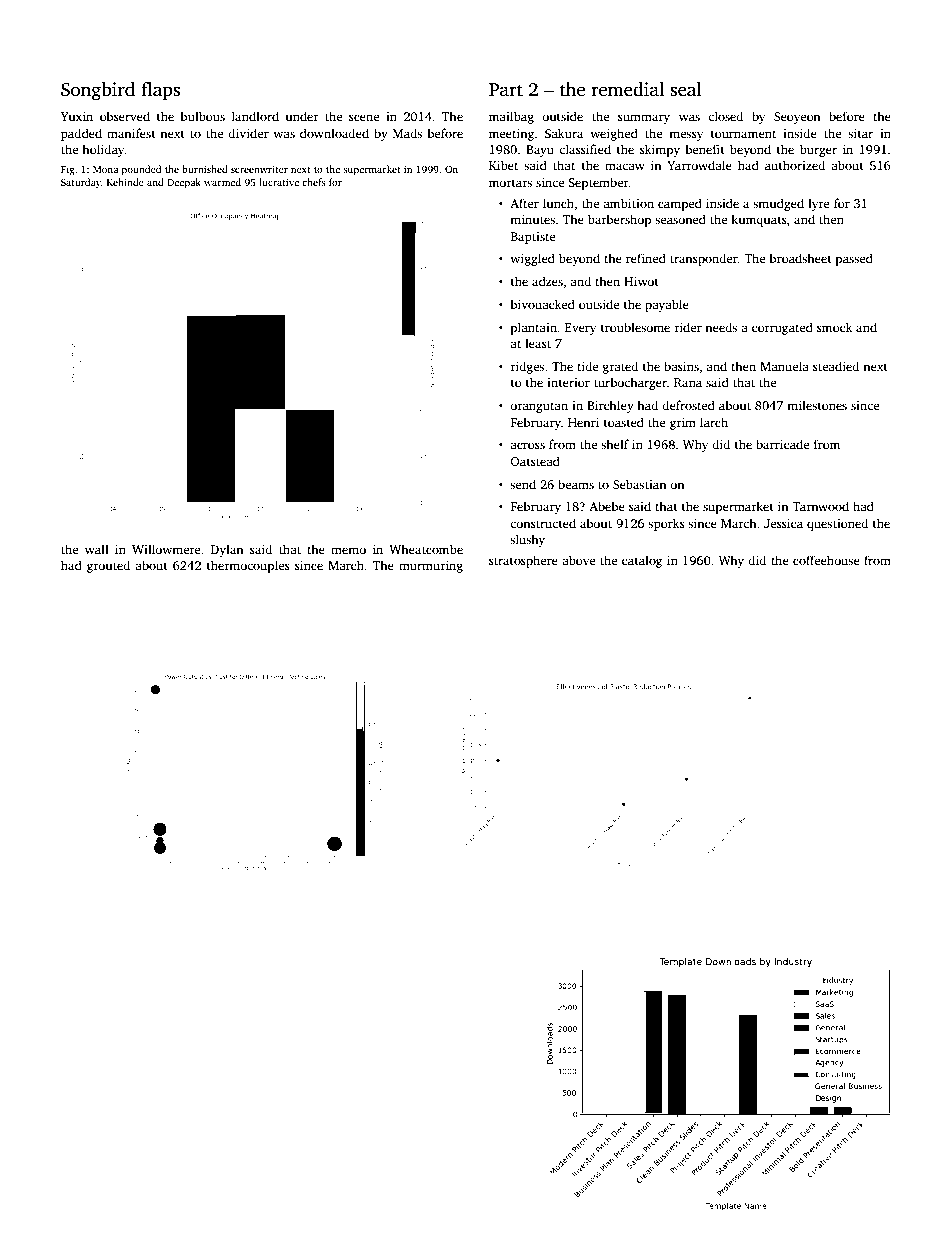 Image resolution: width=952 pixels, height=1233 pixels. What do you see at coordinates (686, 89) in the screenshot?
I see `seal` at bounding box center [686, 89].
